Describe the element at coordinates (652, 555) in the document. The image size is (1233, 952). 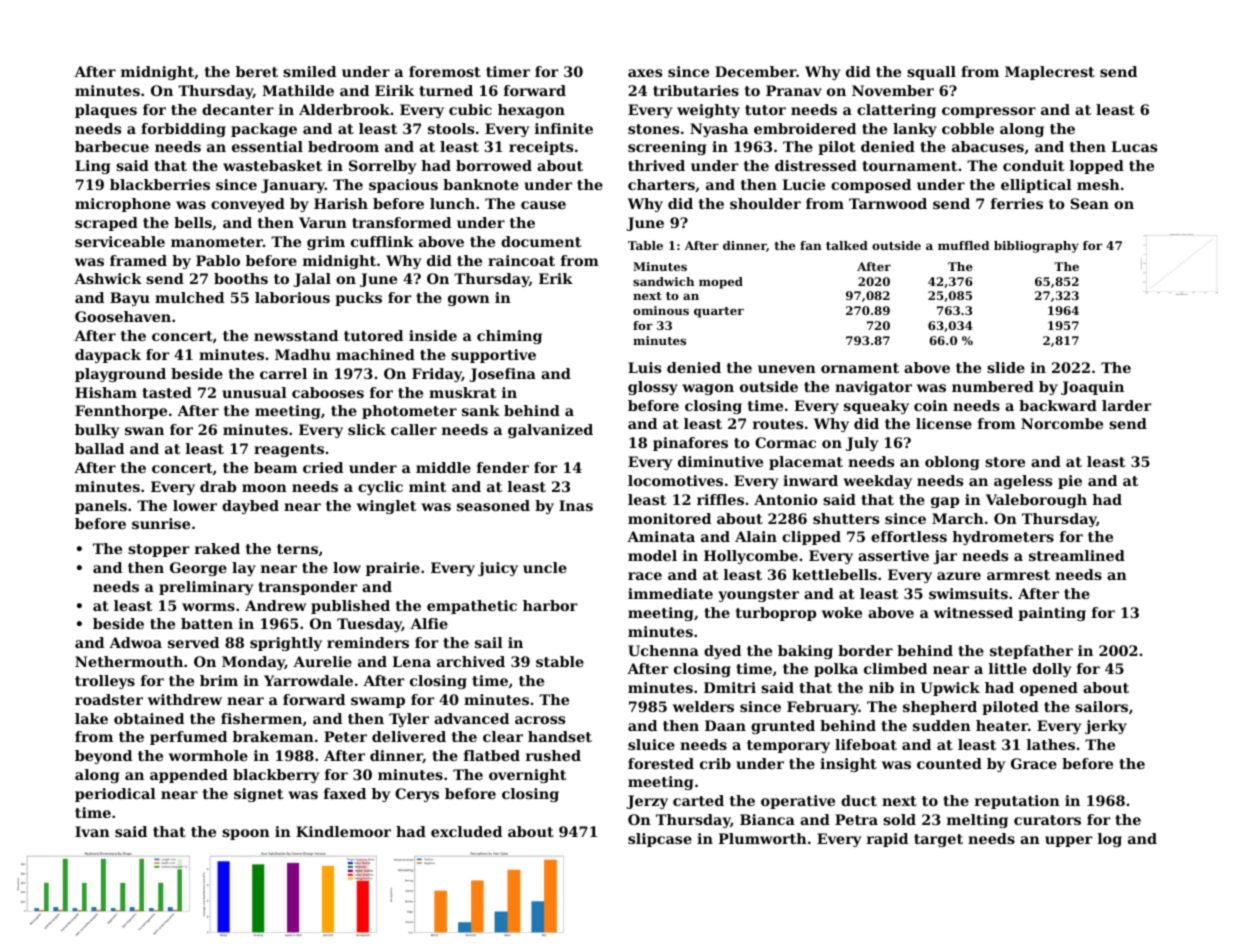
I see `model` at that location.
